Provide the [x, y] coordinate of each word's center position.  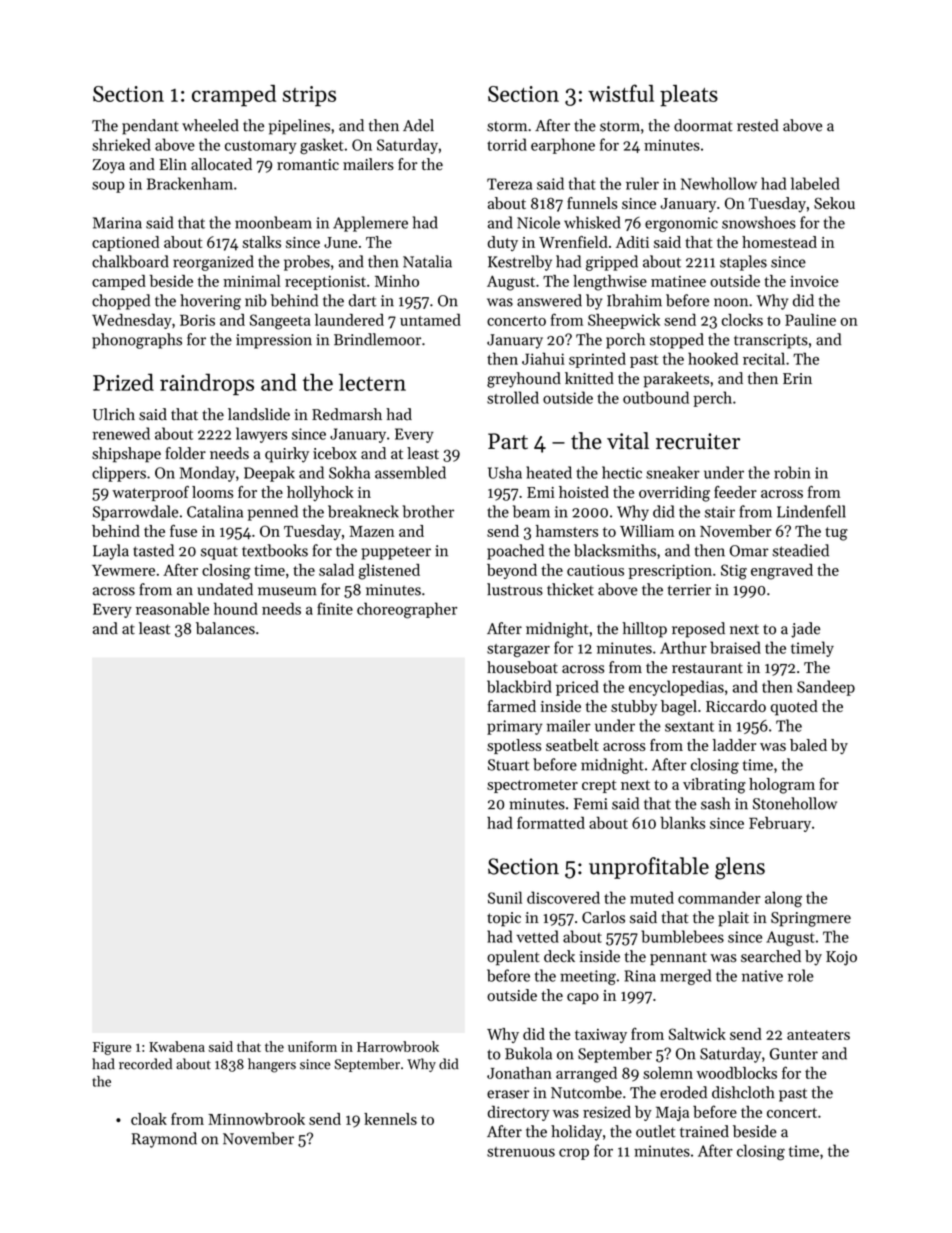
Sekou [834, 203]
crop [574, 1154]
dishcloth [743, 1092]
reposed [698, 630]
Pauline [810, 319]
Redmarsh [347, 414]
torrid [507, 144]
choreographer [407, 610]
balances [225, 628]
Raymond [164, 1140]
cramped [234, 96]
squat [219, 553]
